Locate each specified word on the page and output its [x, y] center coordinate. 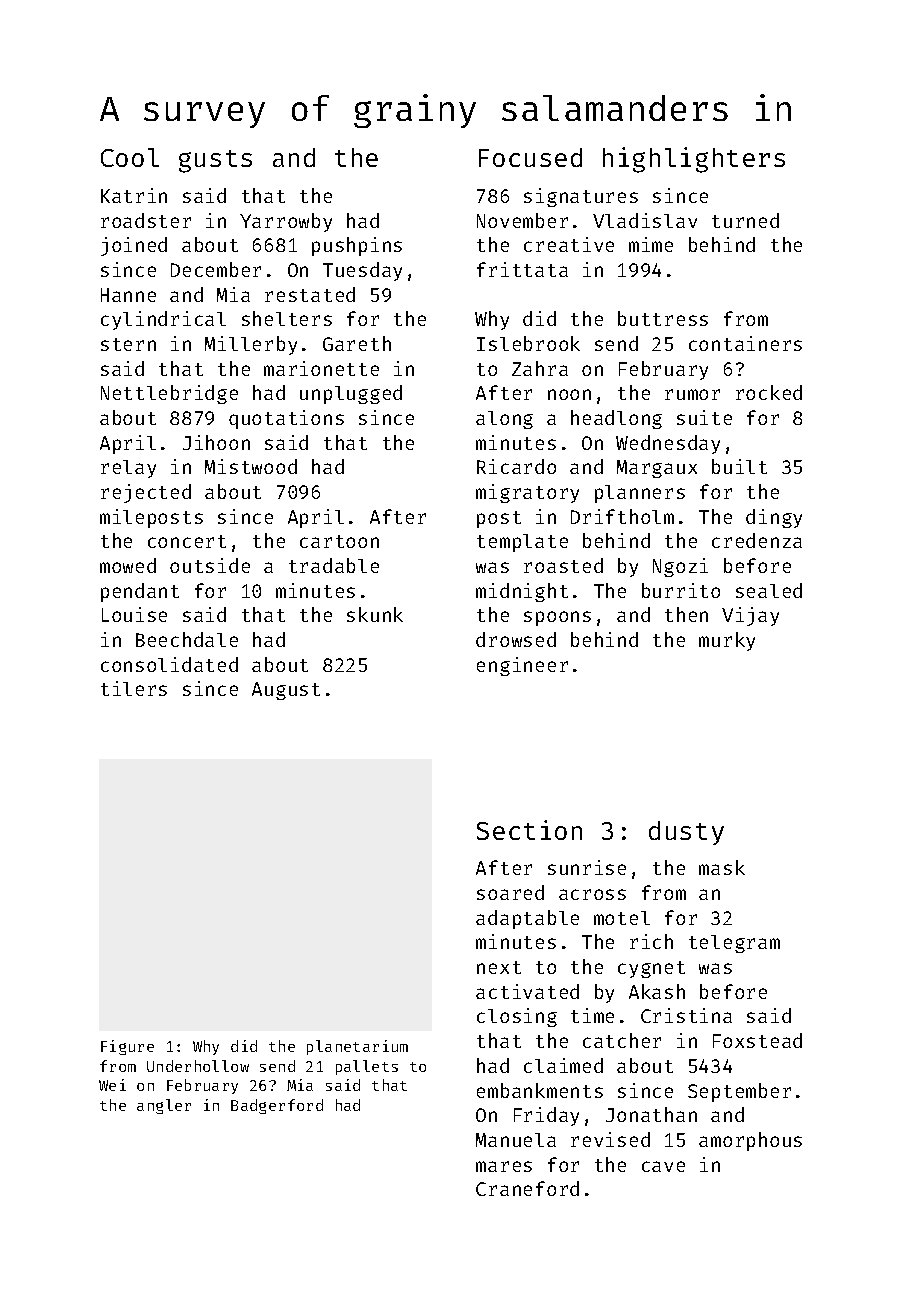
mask [722, 867]
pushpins [357, 246]
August [286, 691]
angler [164, 1106]
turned [745, 220]
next [499, 967]
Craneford [527, 1188]
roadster [146, 220]
